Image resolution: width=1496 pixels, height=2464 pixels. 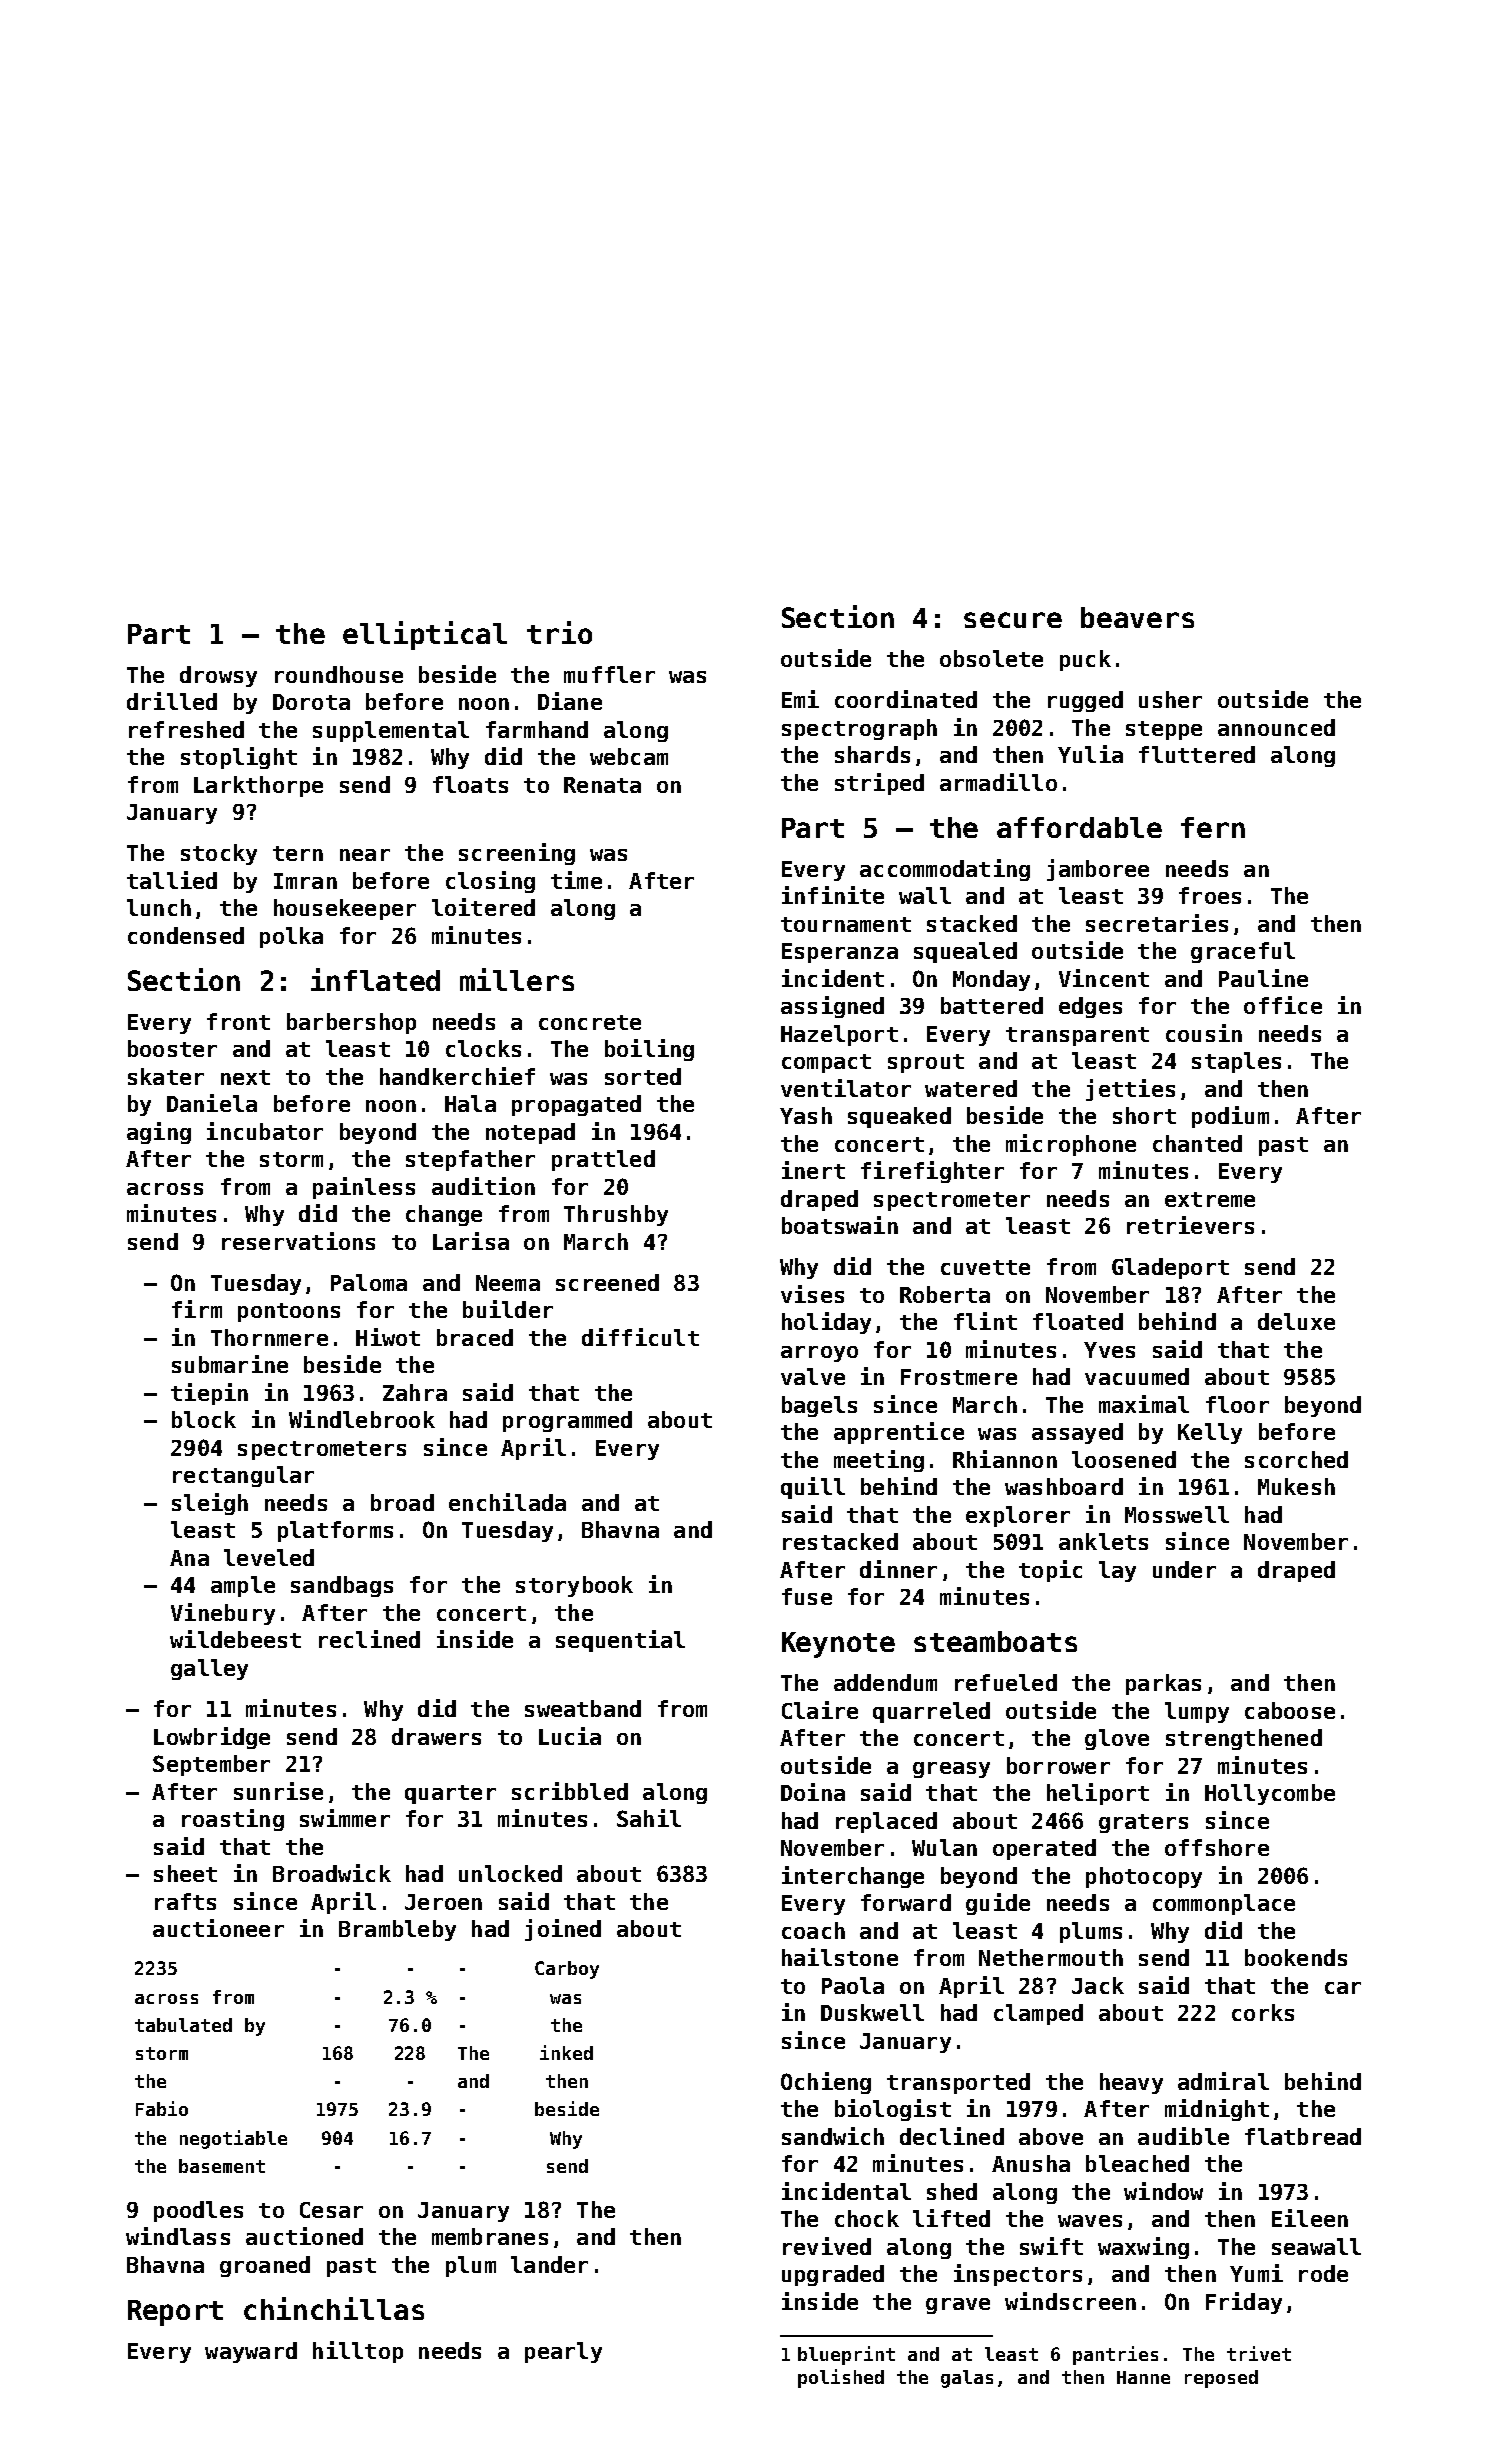 I want to click on Daniela, so click(x=212, y=1103).
